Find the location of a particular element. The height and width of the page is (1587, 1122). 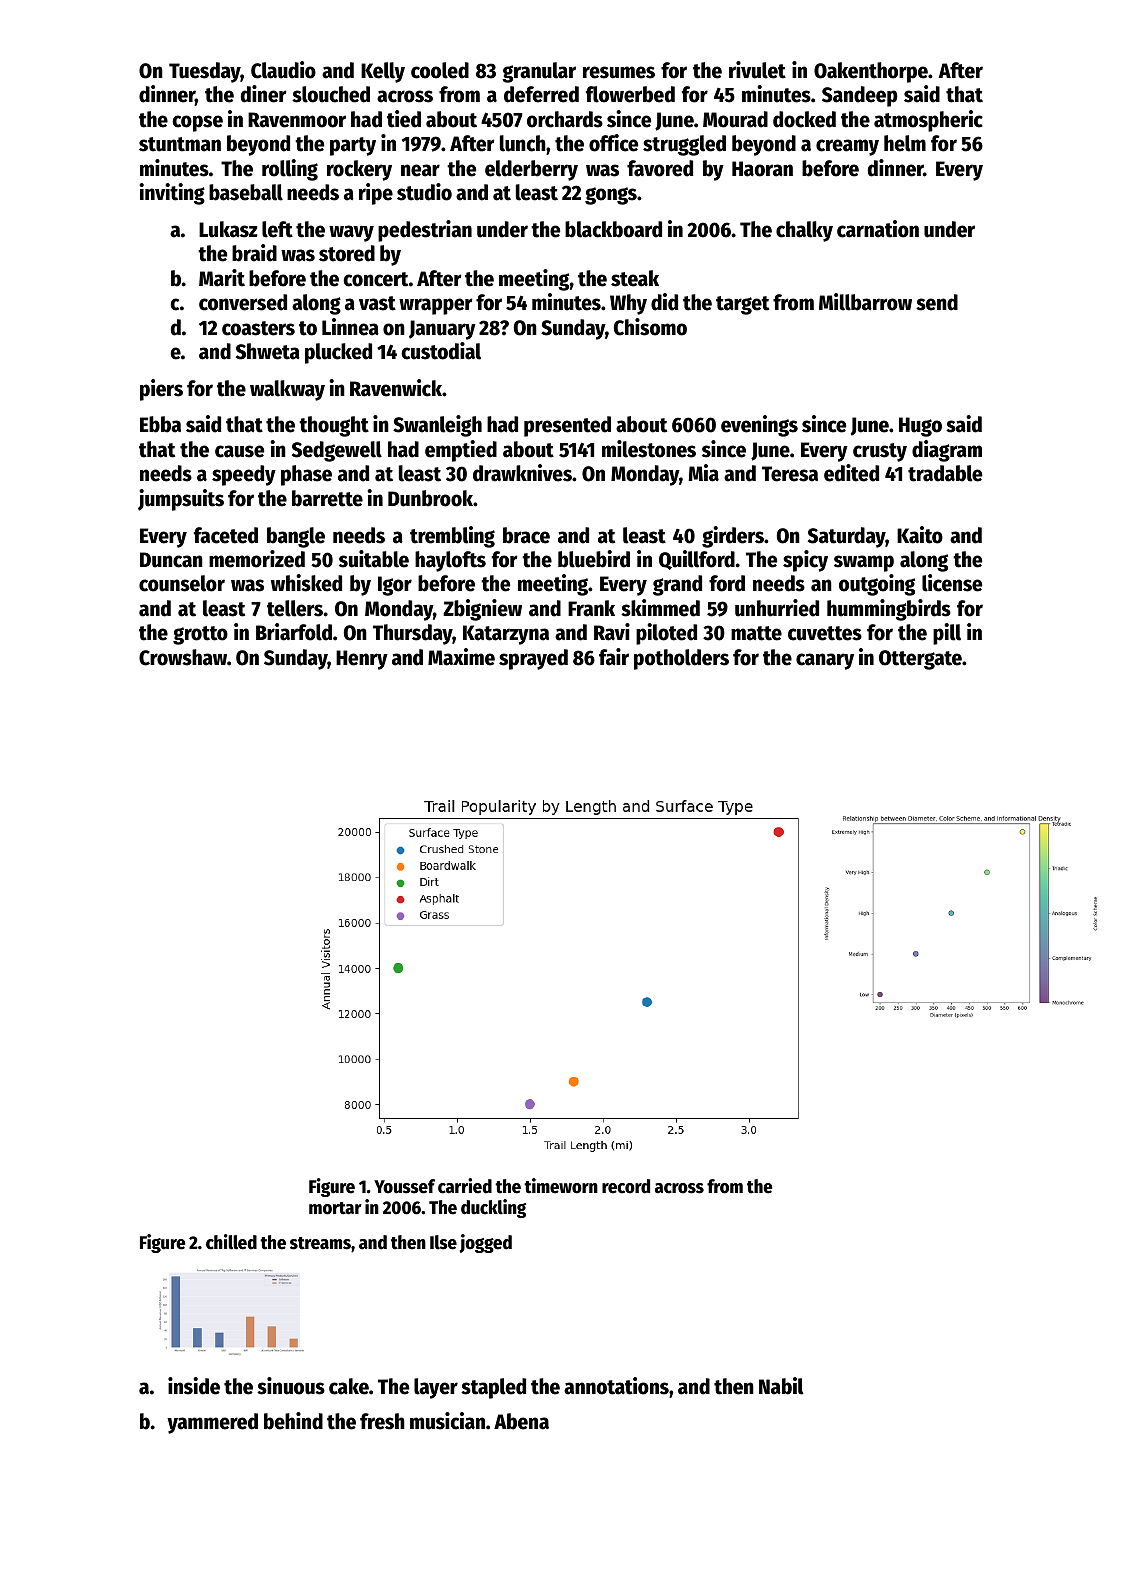

did is located at coordinates (664, 302).
